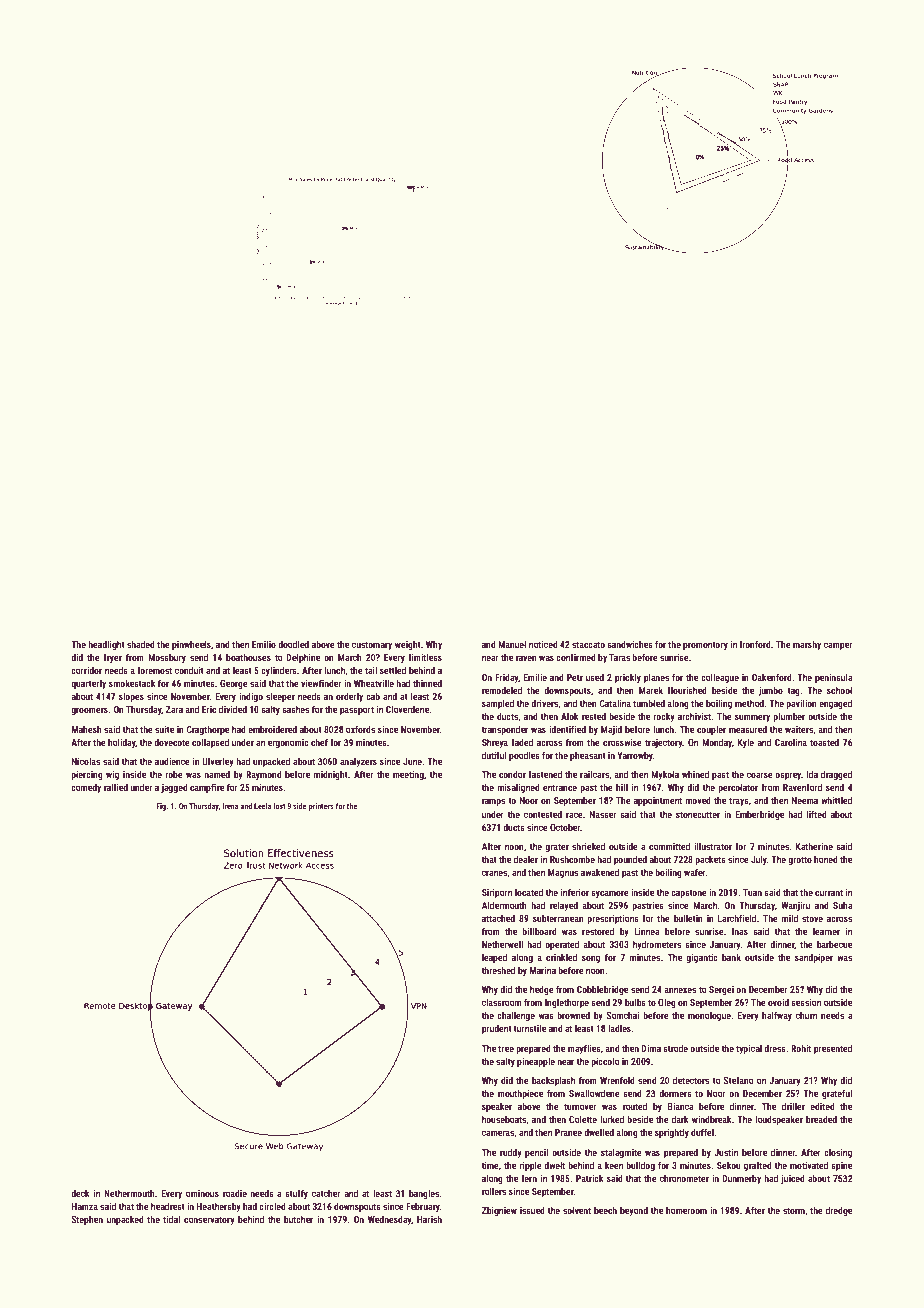 This page has height=1308, width=924. Describe the element at coordinates (567, 729) in the page. I see `identified` at that location.
